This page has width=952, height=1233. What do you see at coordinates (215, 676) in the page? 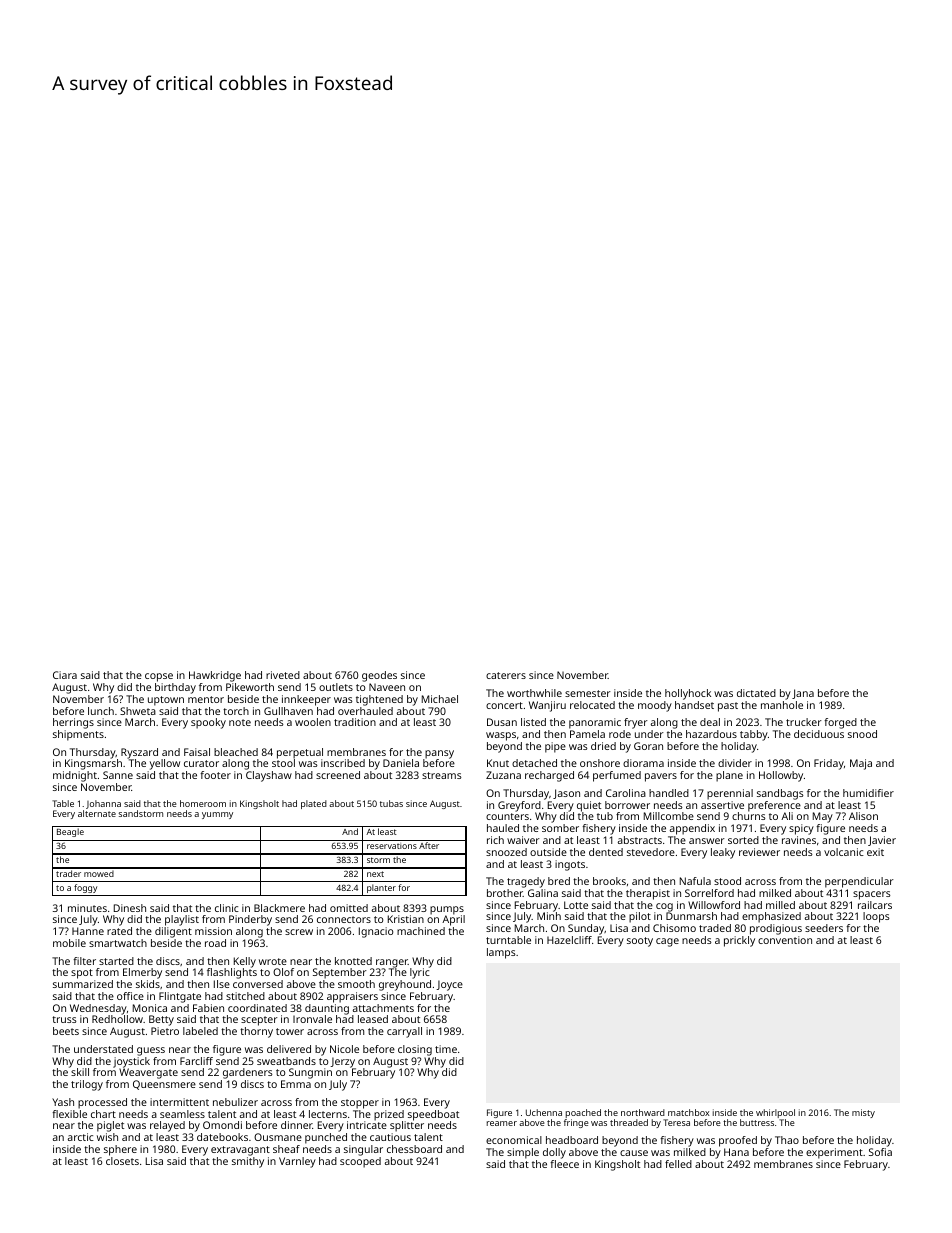
I see `Hawkridge` at bounding box center [215, 676].
